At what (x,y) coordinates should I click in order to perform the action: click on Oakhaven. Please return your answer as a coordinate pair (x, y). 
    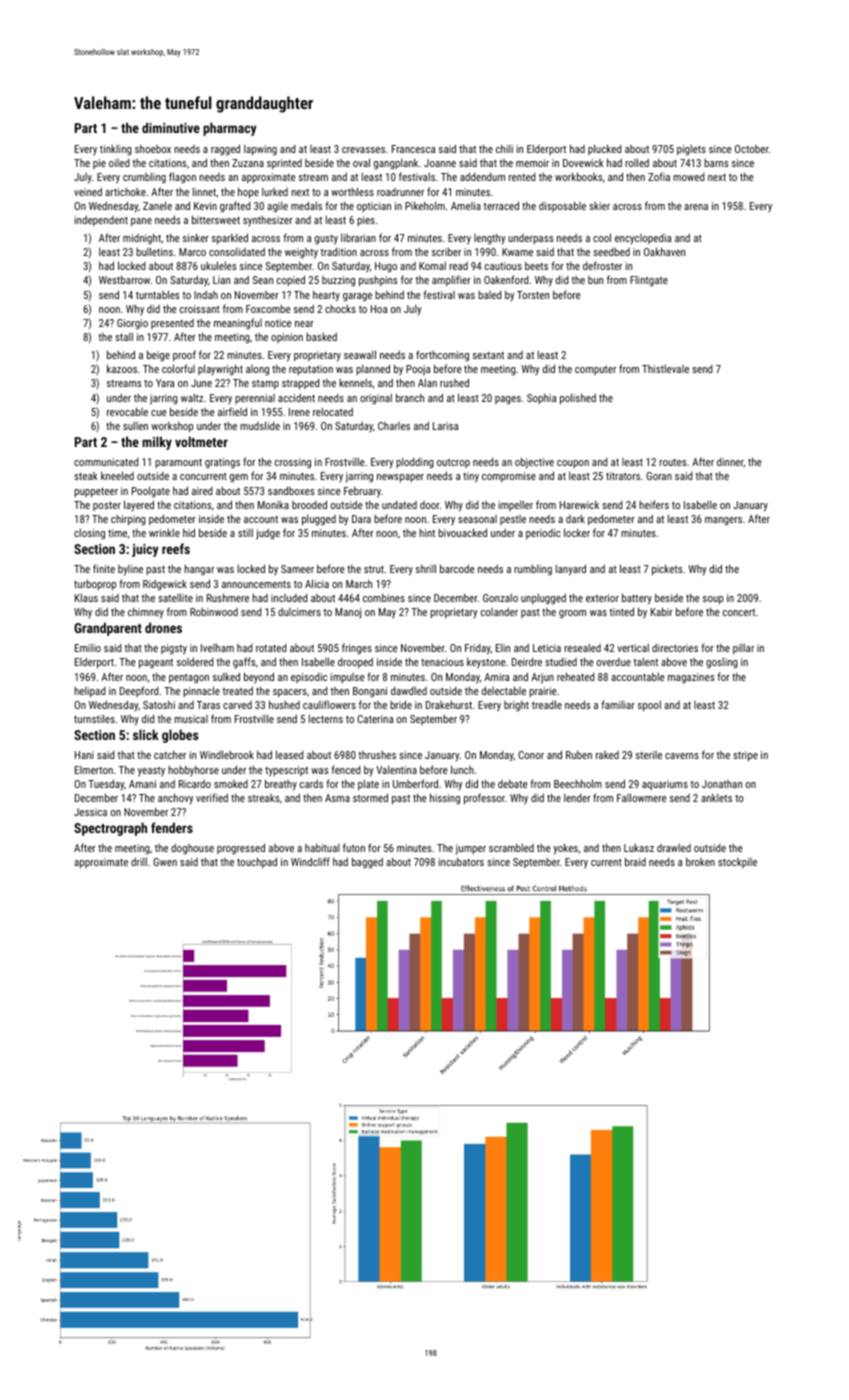
    Looking at the image, I should click on (664, 251).
